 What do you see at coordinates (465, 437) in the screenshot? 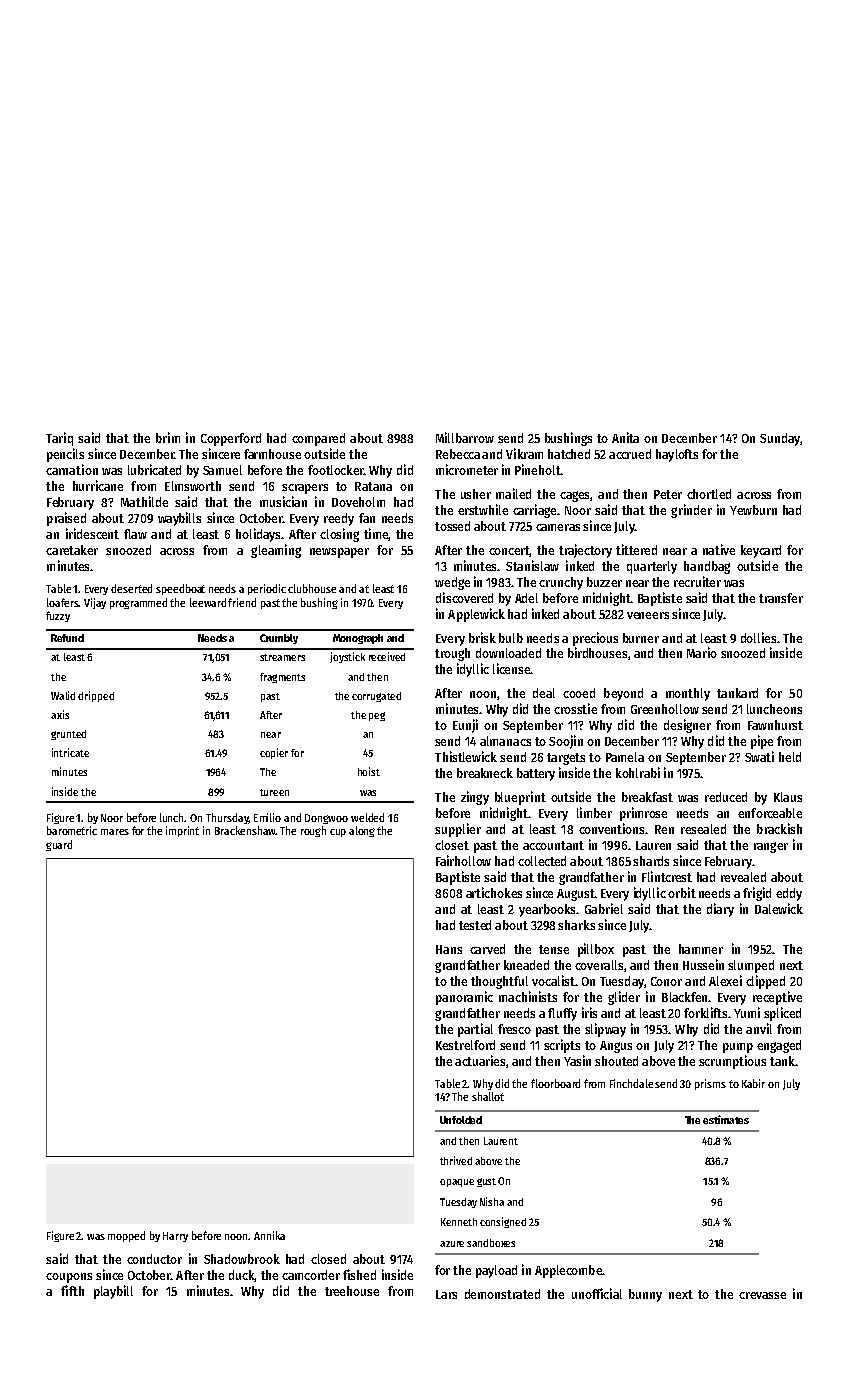
I see `Millbarrow` at bounding box center [465, 437].
